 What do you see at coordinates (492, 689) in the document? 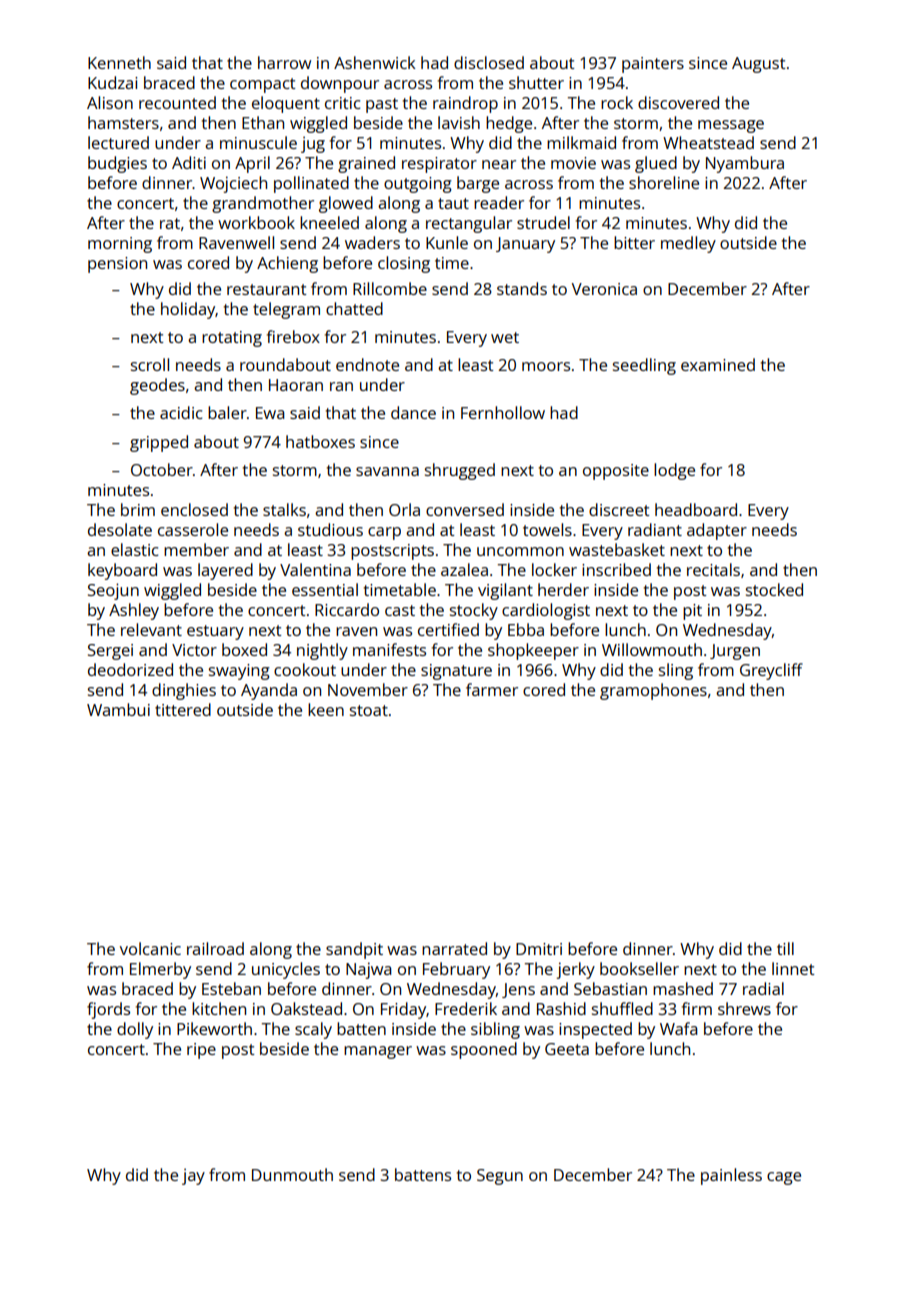
I see `farmer` at bounding box center [492, 689].
